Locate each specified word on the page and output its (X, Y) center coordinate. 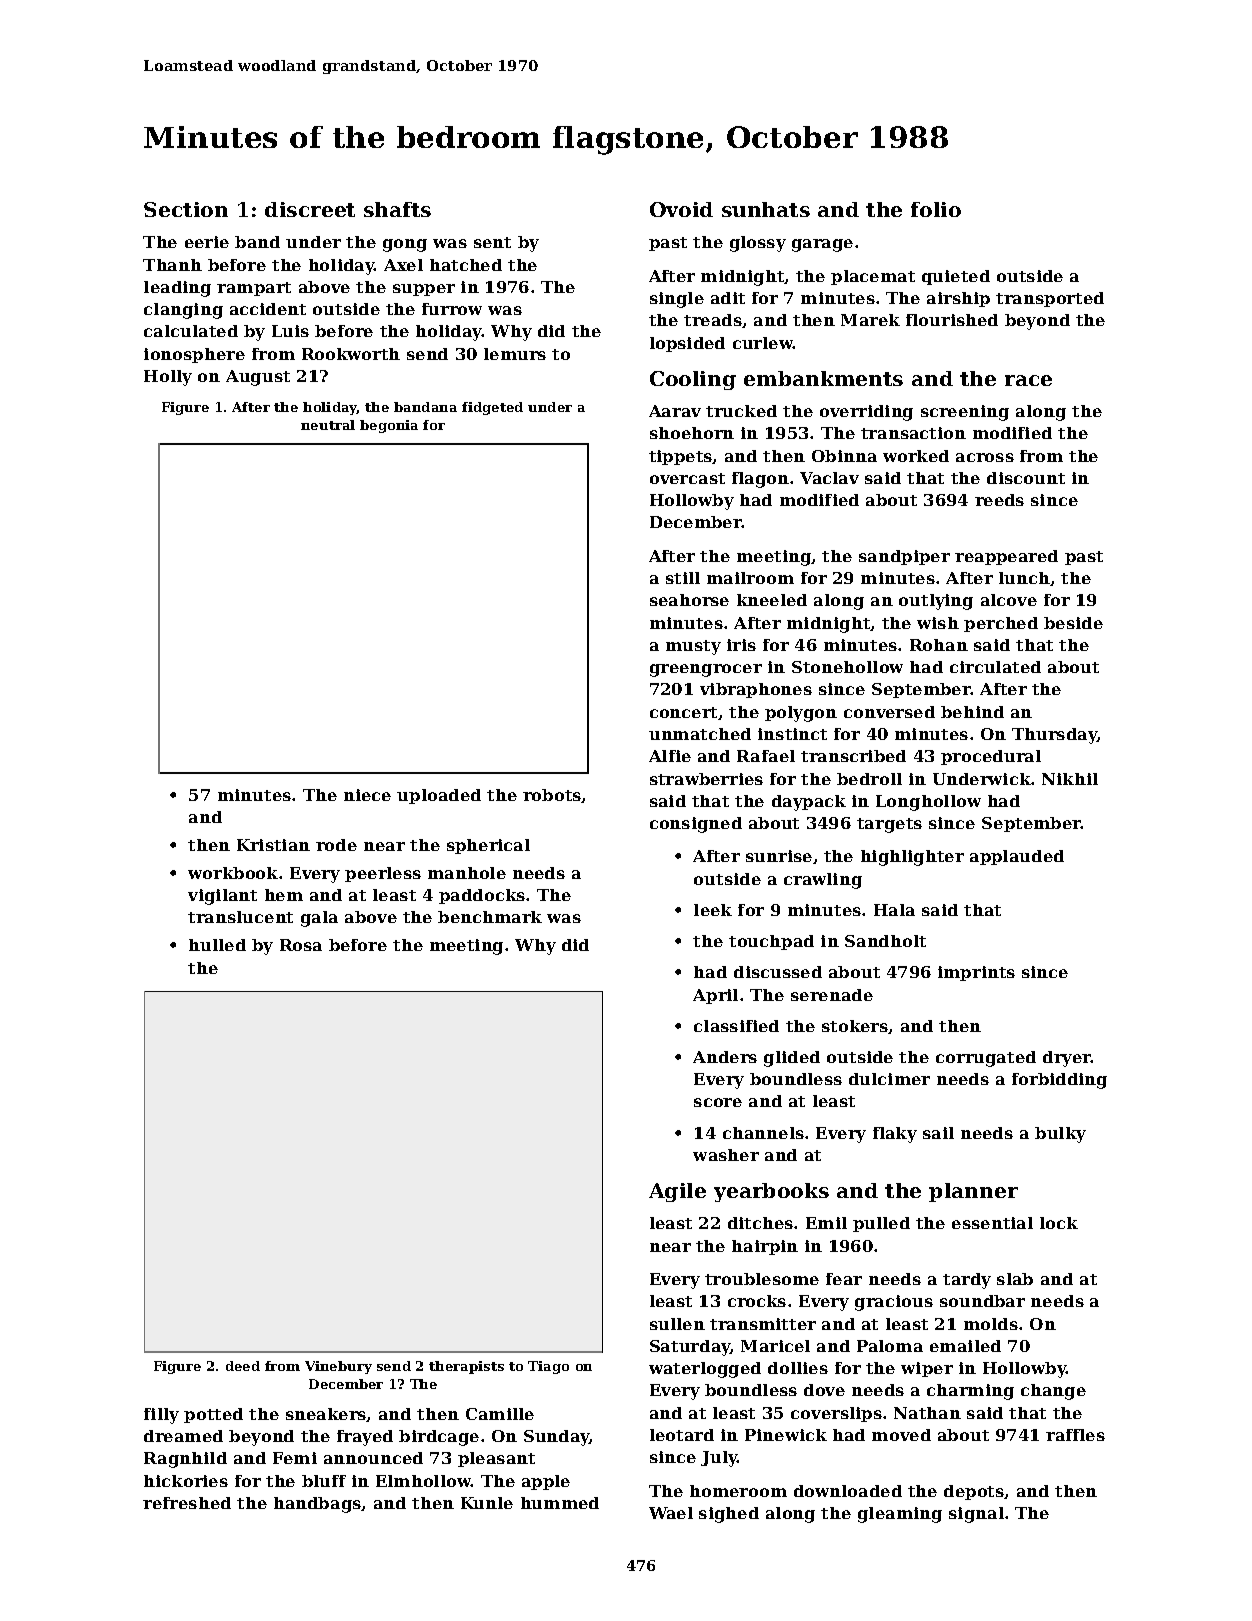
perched (1001, 624)
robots (552, 796)
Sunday (557, 1438)
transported (1050, 299)
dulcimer (889, 1079)
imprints (976, 973)
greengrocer (706, 670)
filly (161, 1416)
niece (367, 795)
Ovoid (681, 209)
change (1053, 1392)
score (718, 1102)
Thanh (172, 265)
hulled (217, 945)
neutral (328, 425)
